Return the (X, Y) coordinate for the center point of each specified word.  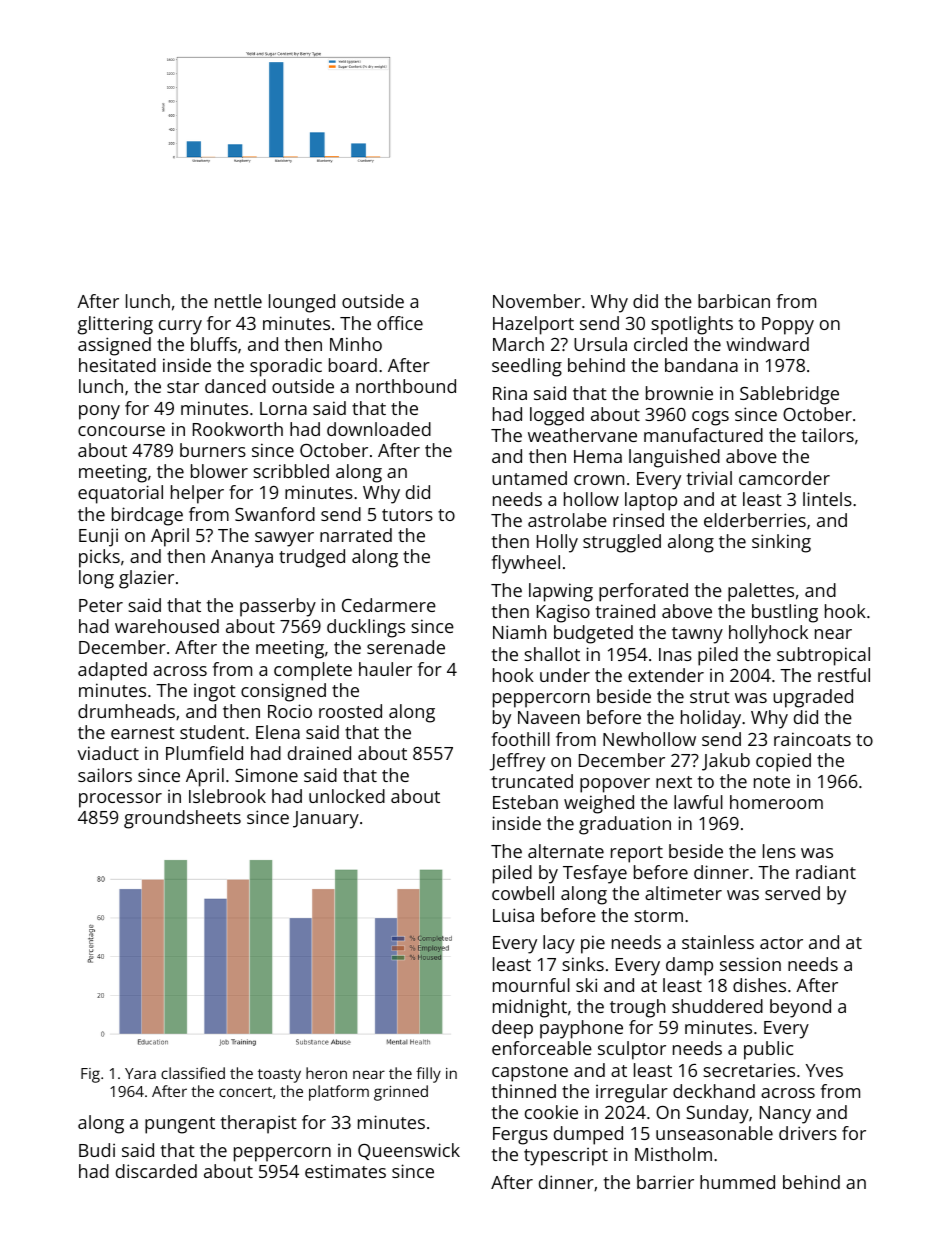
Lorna (283, 408)
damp (689, 966)
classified (193, 1073)
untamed (529, 478)
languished (674, 458)
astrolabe (567, 520)
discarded (156, 1171)
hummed (737, 1182)
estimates (345, 1171)
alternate (566, 851)
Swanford (275, 514)
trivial (709, 478)
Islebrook (227, 796)
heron (326, 1073)
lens (779, 851)
